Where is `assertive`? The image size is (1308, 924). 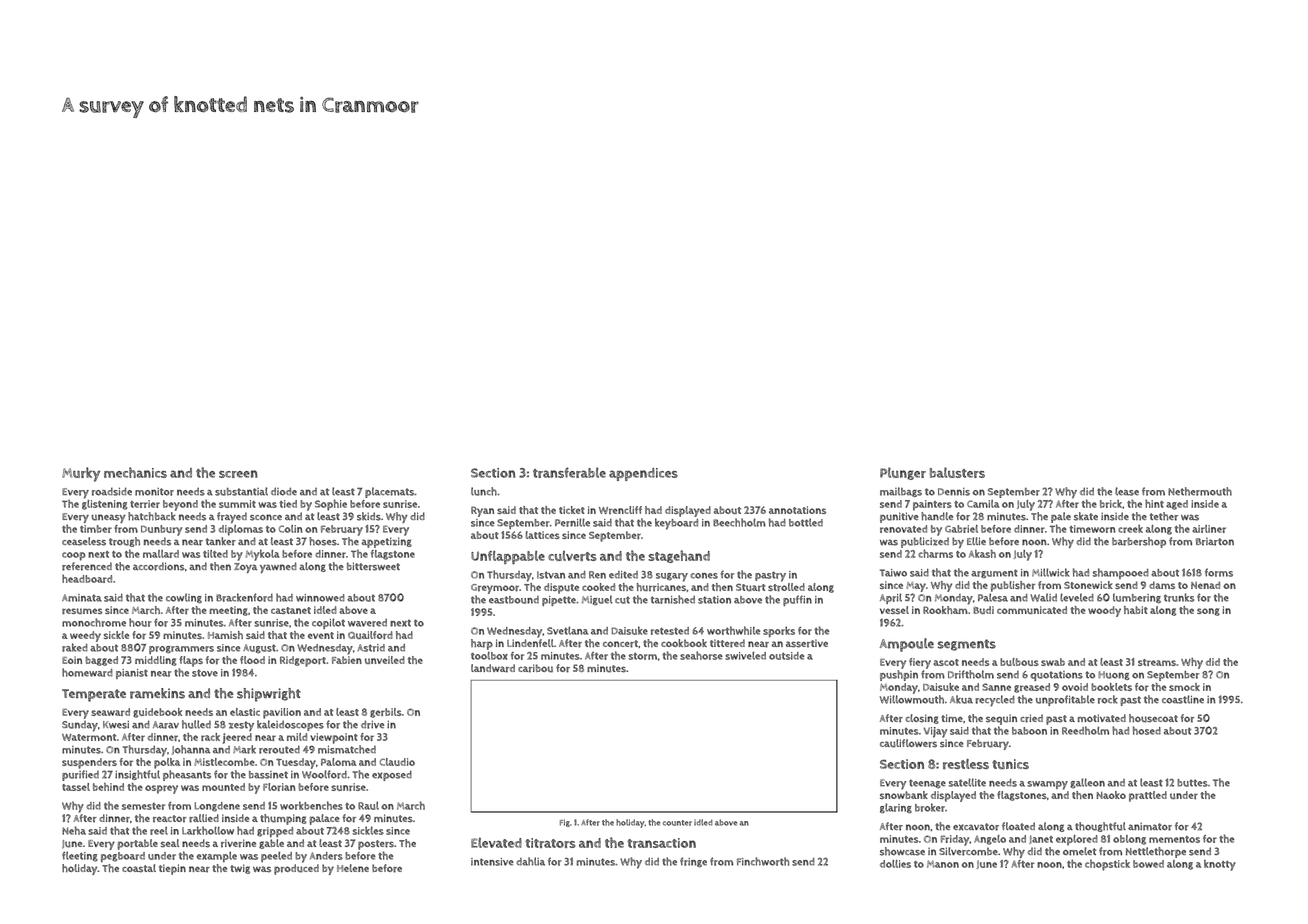 assertive is located at coordinates (807, 643).
